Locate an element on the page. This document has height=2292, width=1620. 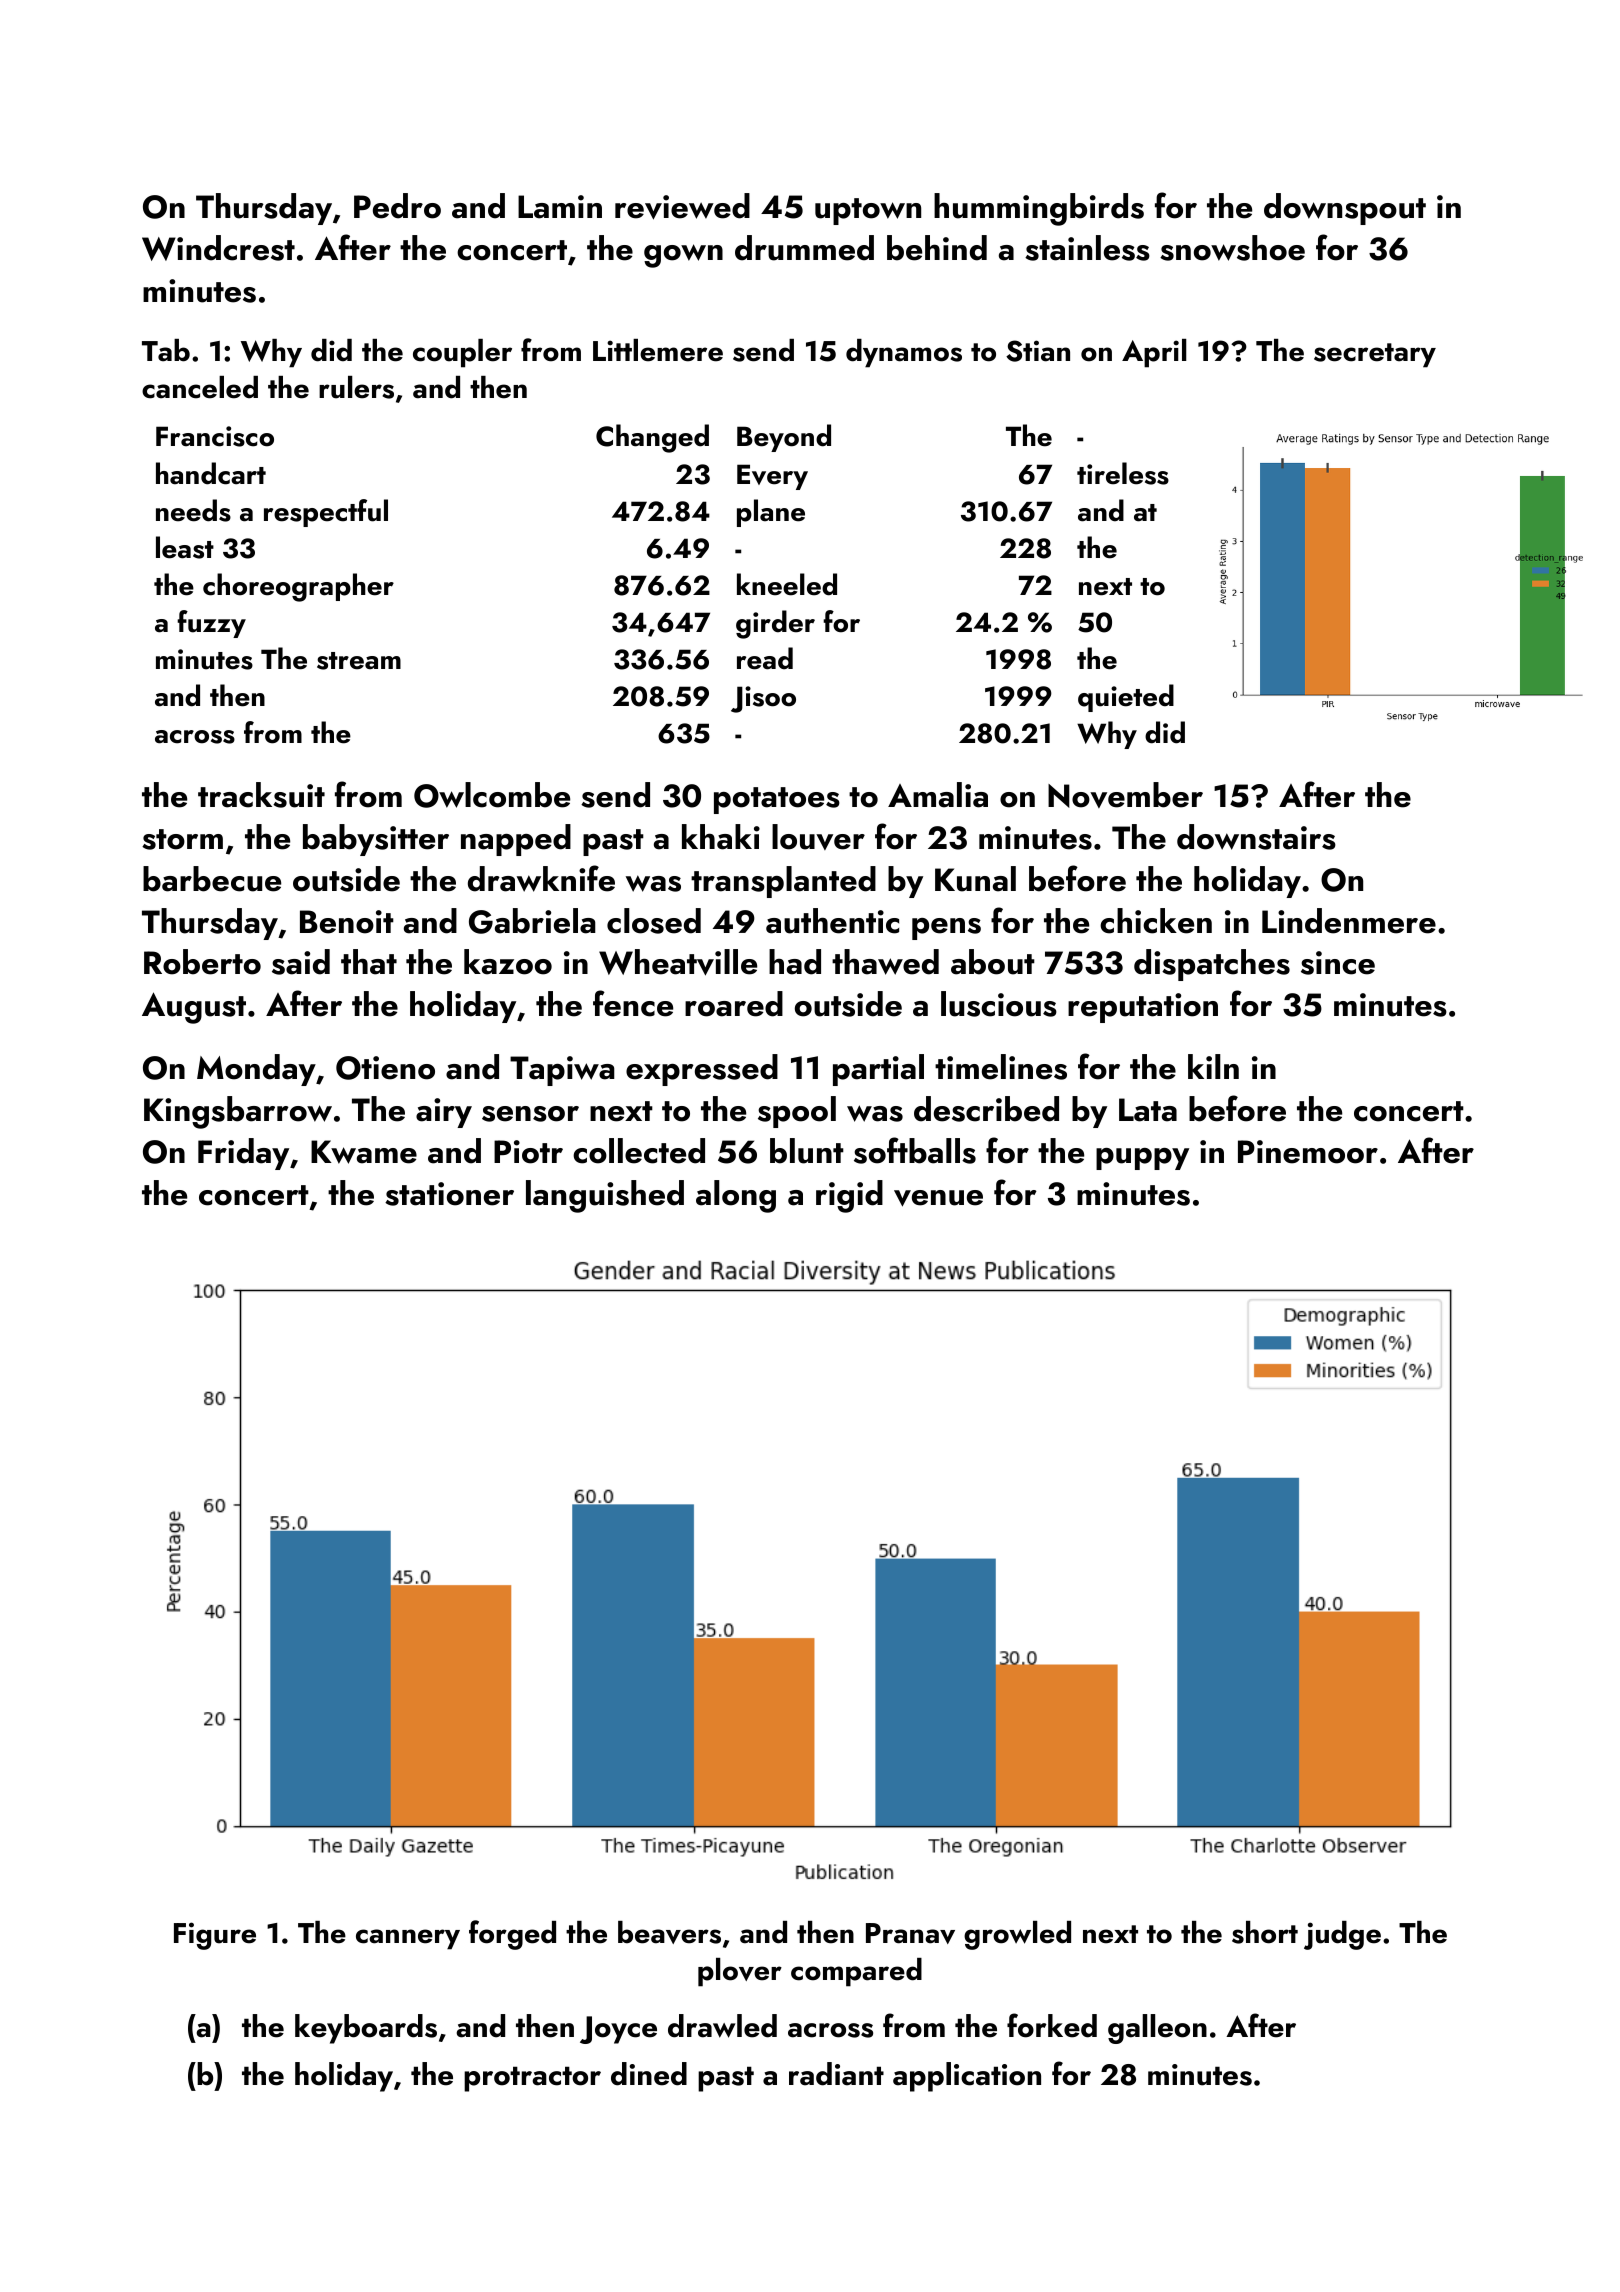
quieted is located at coordinates (1126, 698).
